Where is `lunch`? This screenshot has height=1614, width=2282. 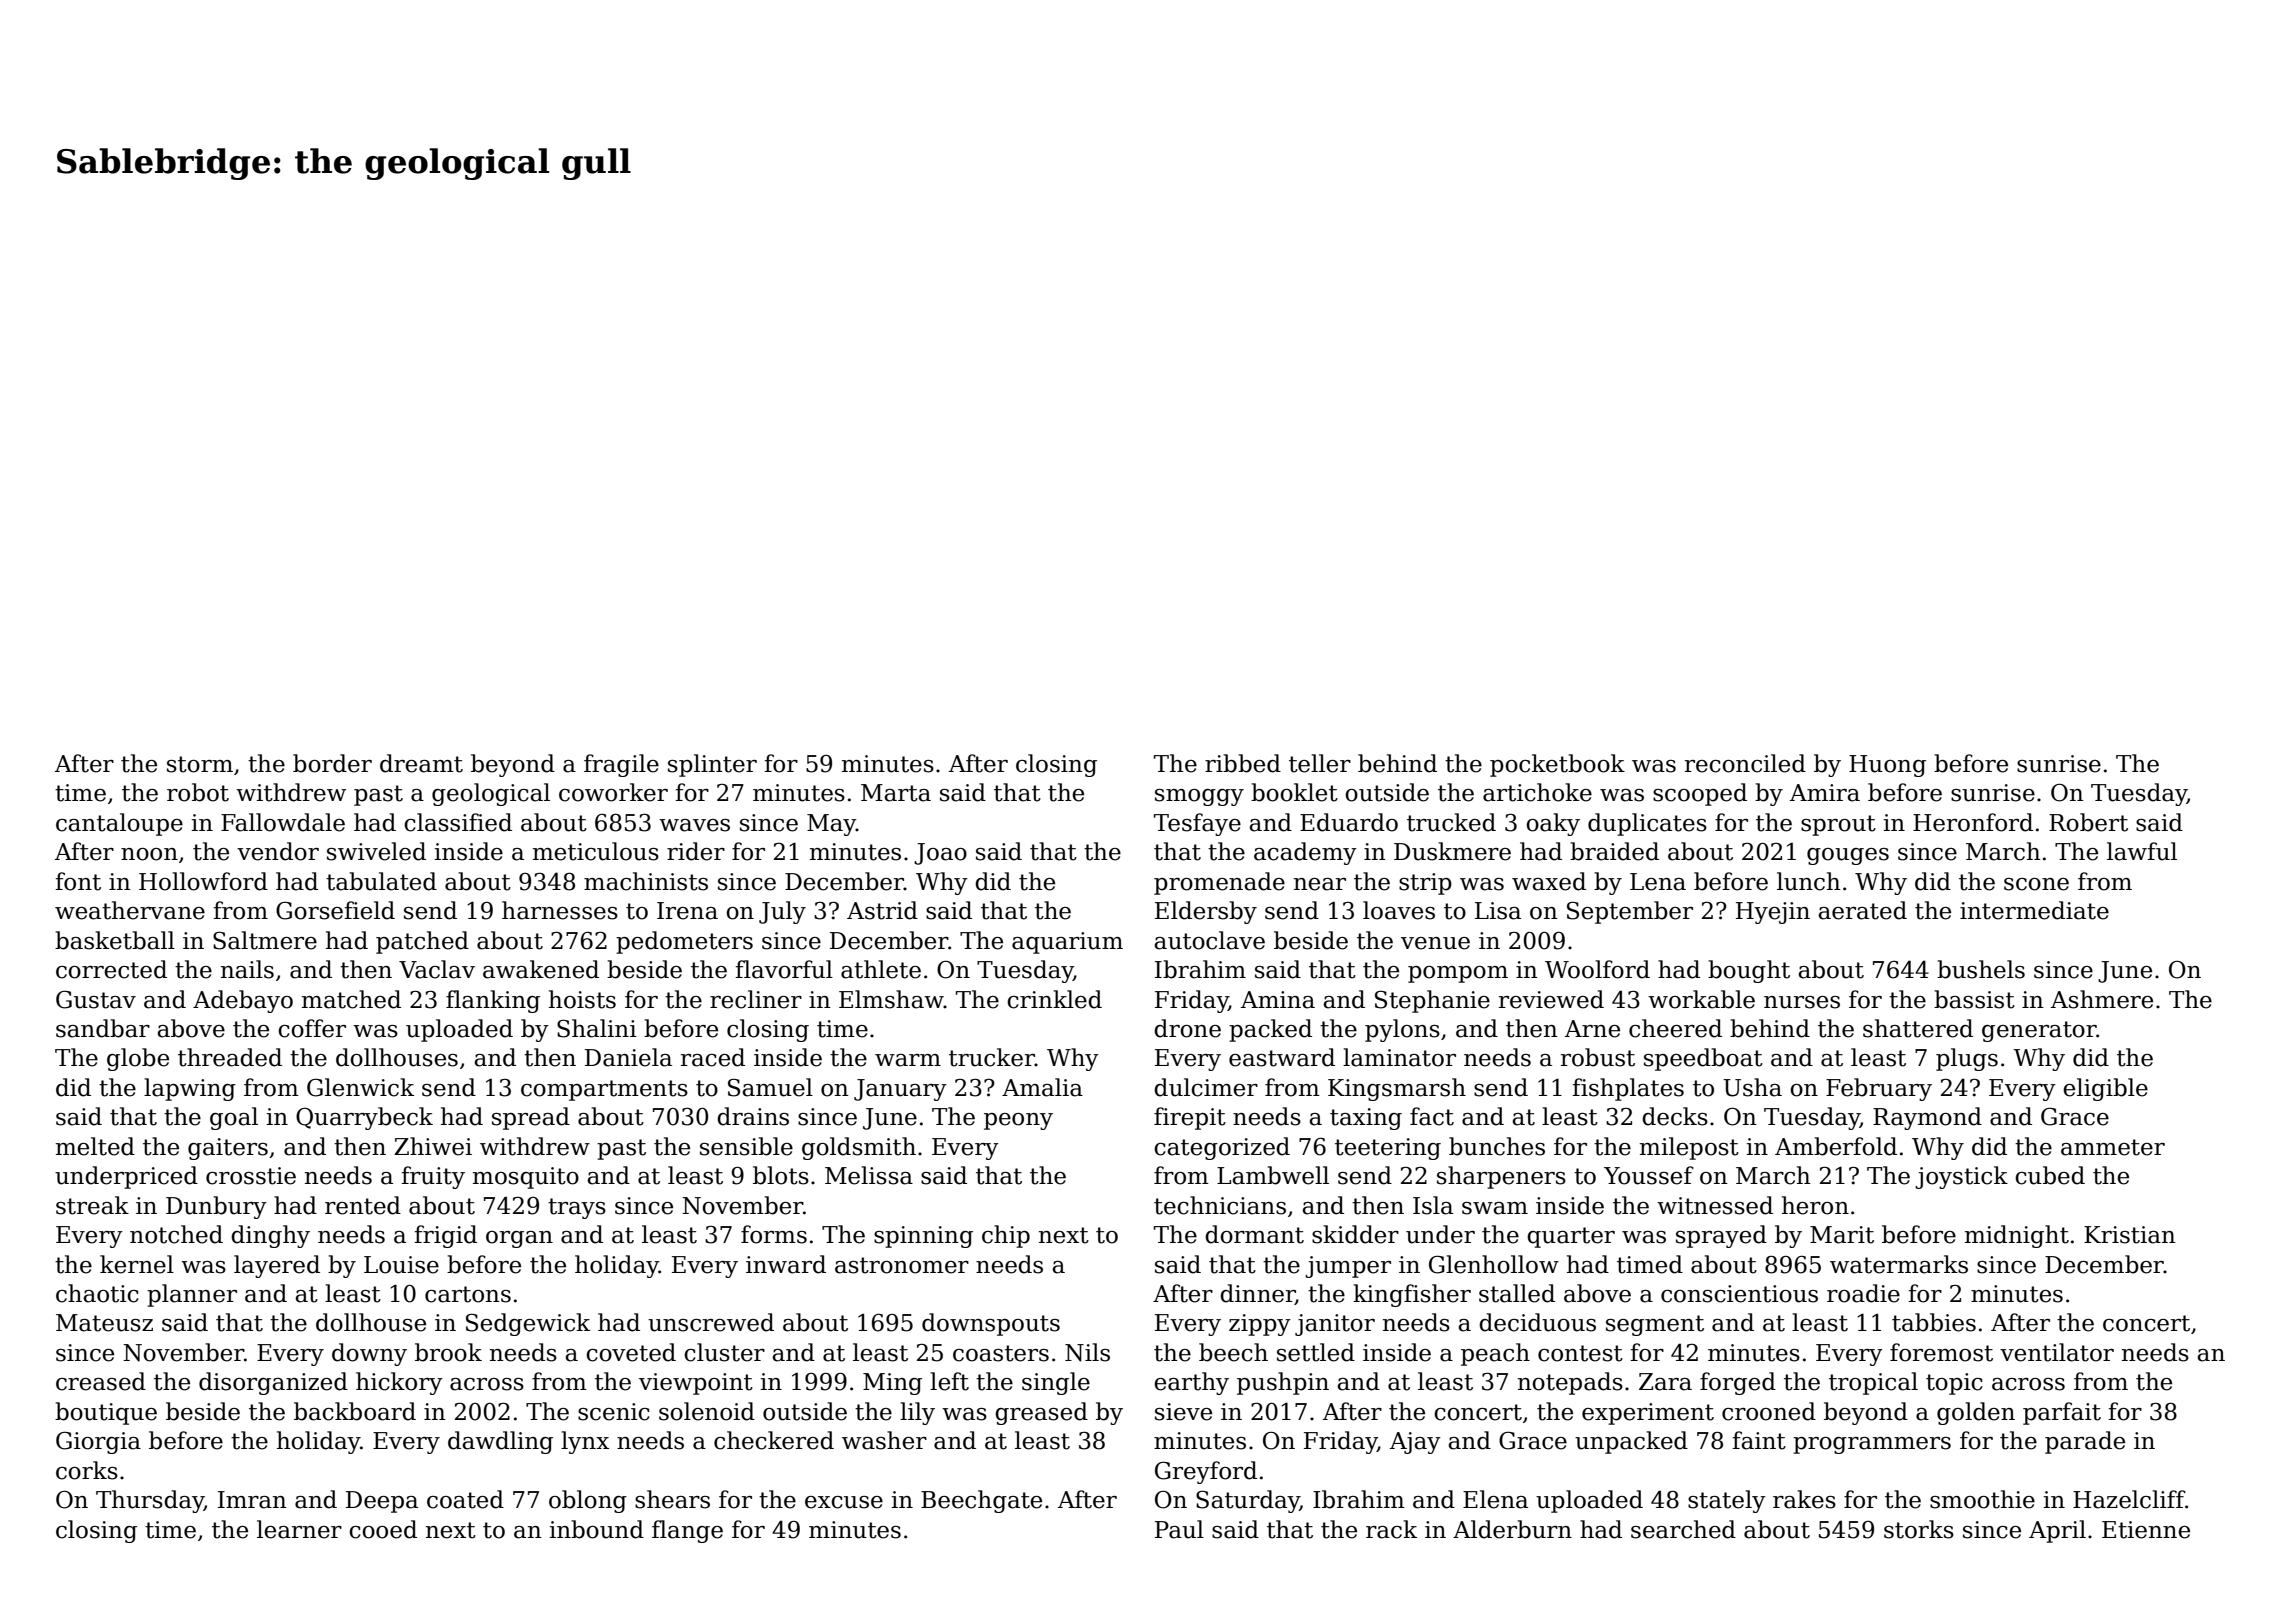 lunch is located at coordinates (1809, 881).
